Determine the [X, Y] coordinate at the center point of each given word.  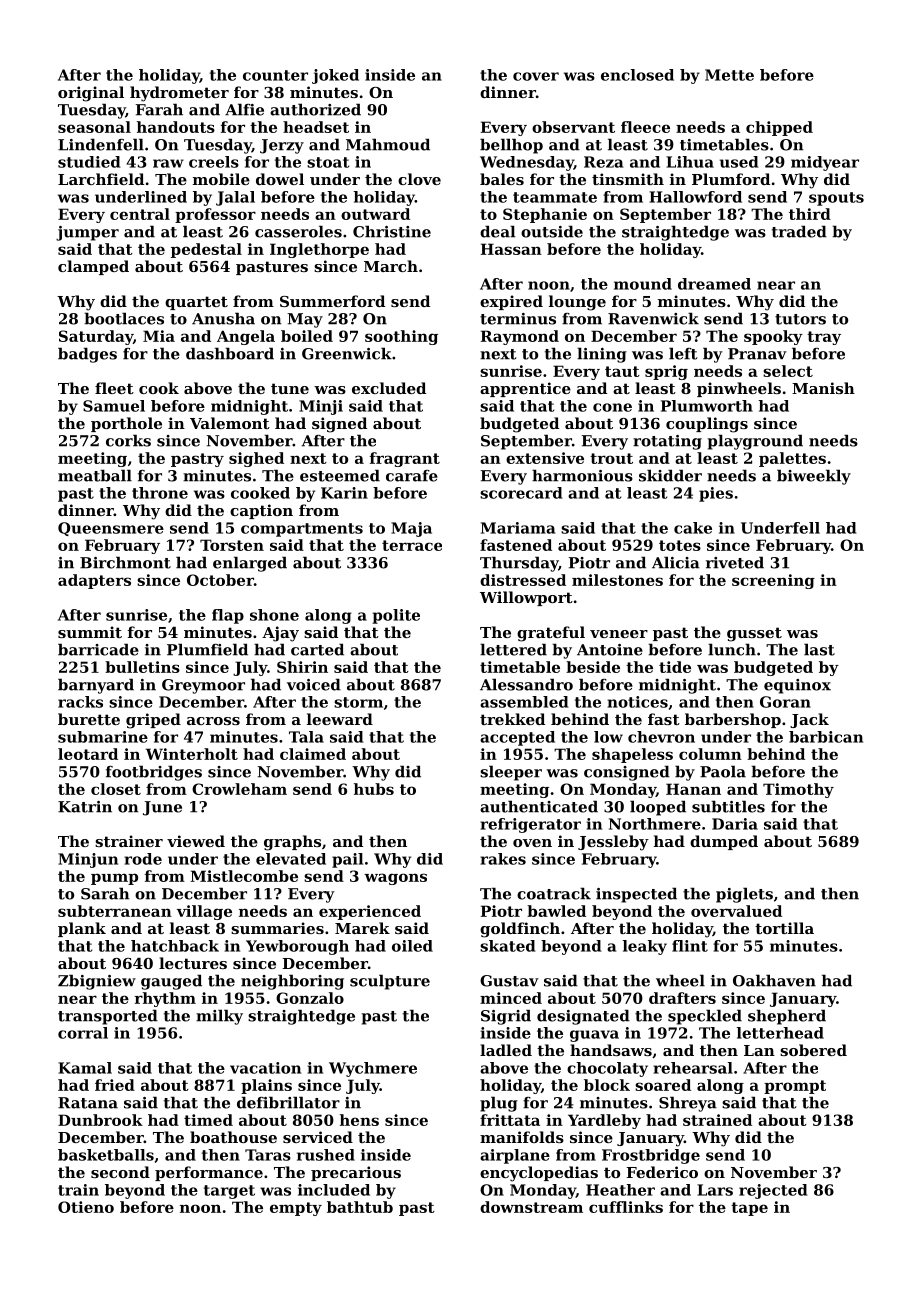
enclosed [637, 75]
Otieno [86, 1207]
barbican [826, 737]
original [91, 94]
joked [335, 76]
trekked [512, 719]
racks [80, 702]
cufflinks [626, 1207]
